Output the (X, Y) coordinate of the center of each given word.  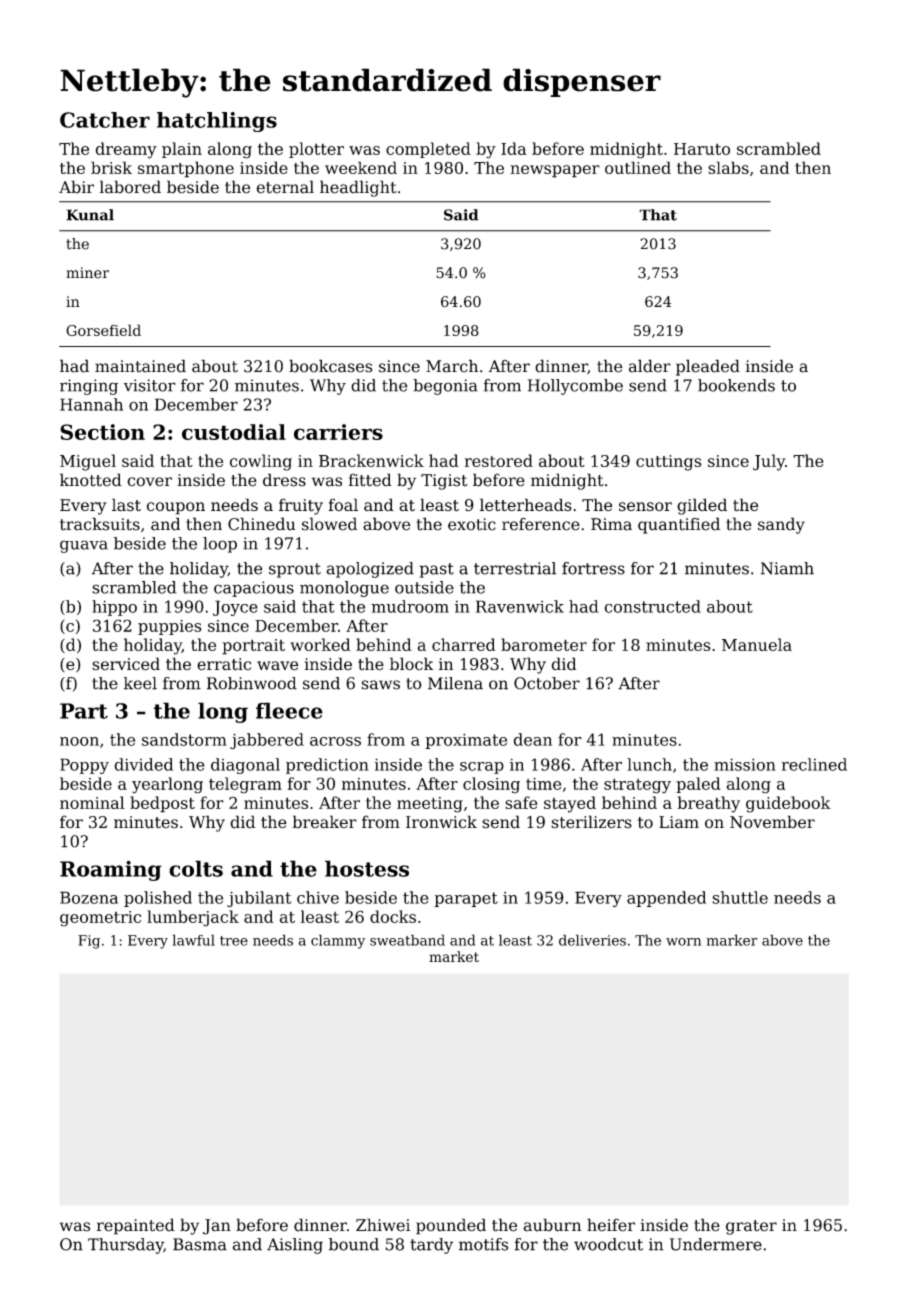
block (411, 664)
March (452, 366)
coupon (176, 508)
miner (87, 273)
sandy (781, 525)
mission (745, 764)
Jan (217, 1227)
